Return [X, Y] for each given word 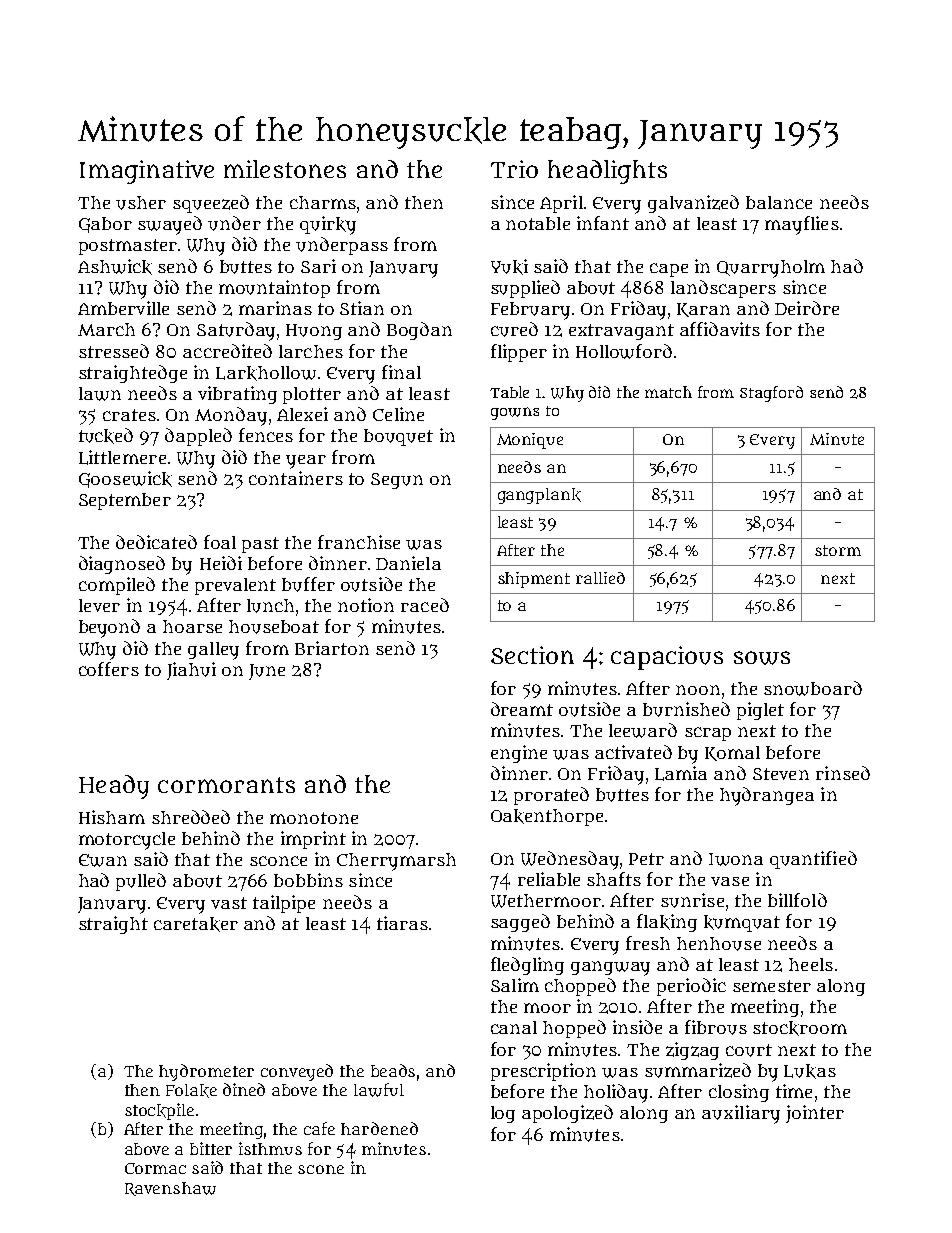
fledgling [527, 966]
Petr [646, 859]
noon [698, 690]
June [267, 672]
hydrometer [206, 1072]
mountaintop [274, 289]
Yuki [509, 267]
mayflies [802, 225]
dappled [198, 437]
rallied [600, 578]
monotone [314, 818]
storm [838, 550]
